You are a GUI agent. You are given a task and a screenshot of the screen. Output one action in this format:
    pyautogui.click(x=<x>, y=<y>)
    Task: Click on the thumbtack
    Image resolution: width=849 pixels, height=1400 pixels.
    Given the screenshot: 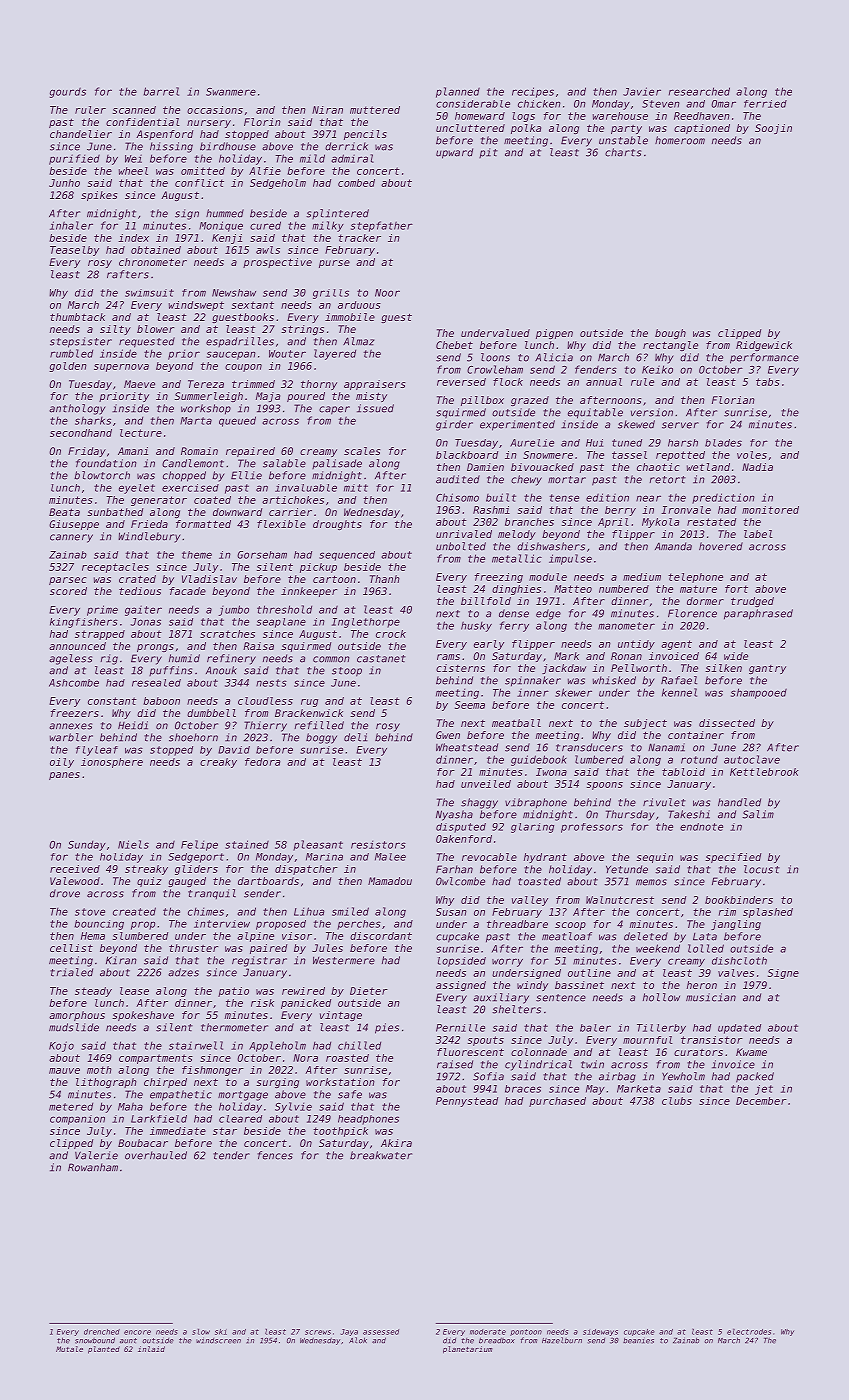 What is the action you would take?
    pyautogui.click(x=77, y=317)
